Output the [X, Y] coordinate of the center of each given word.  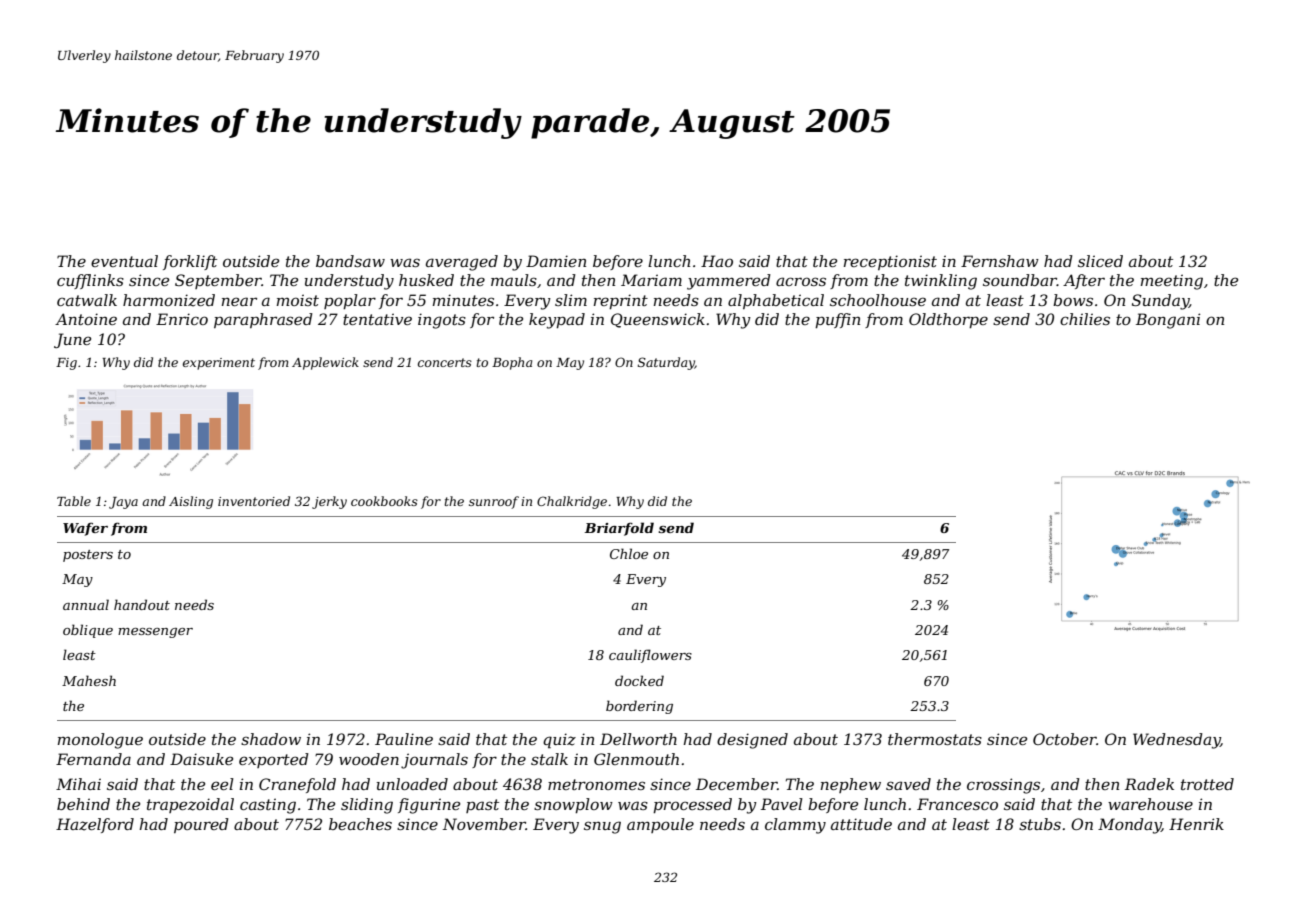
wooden [369, 759]
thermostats [935, 739]
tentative [377, 319]
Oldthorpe [948, 320]
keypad [557, 321]
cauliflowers [650, 656]
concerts [445, 362]
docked [639, 680]
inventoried [254, 501]
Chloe [629, 553]
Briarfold [619, 529]
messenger [155, 633]
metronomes [596, 784]
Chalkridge [572, 502]
